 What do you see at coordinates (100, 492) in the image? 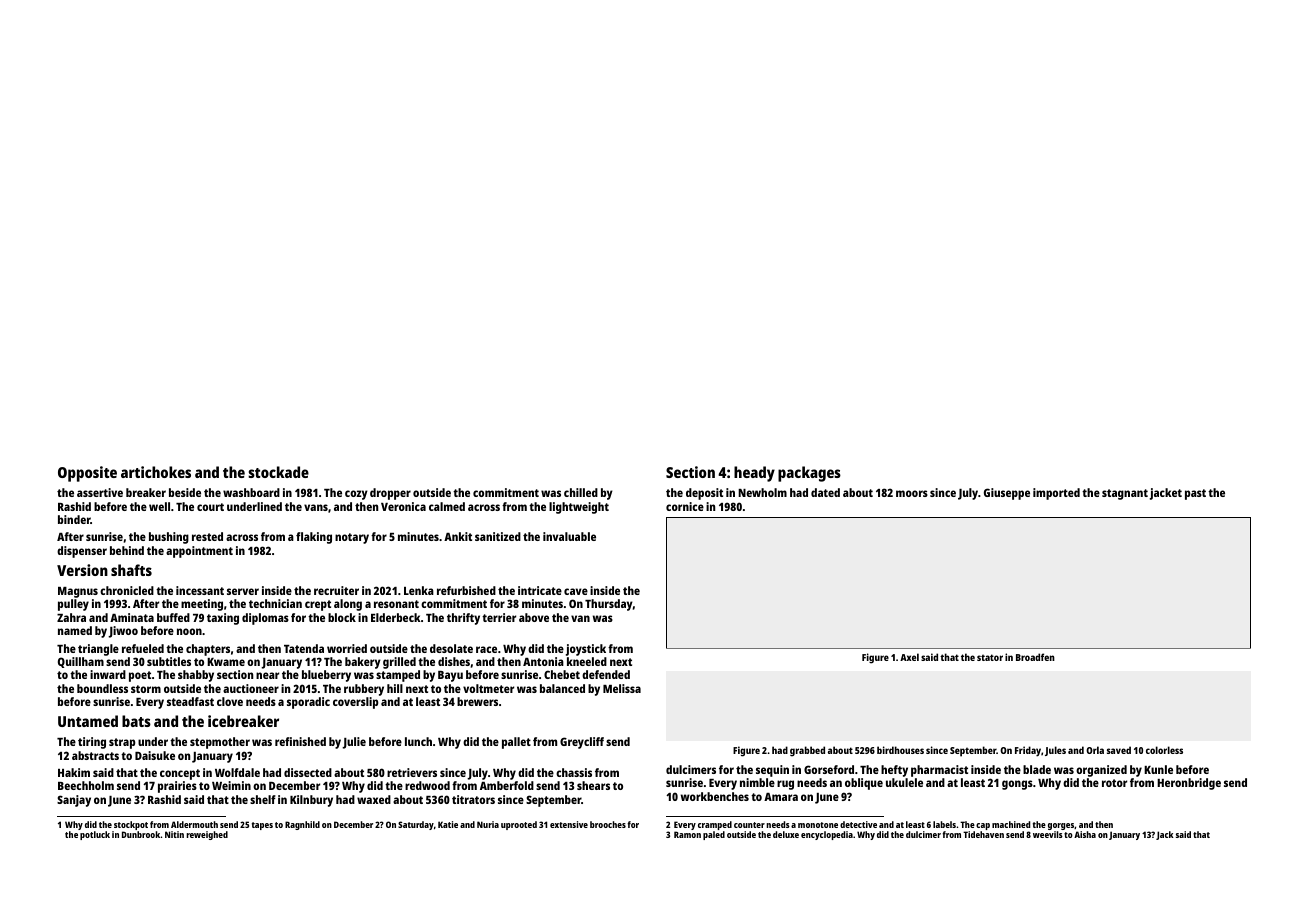
I see `assertive` at bounding box center [100, 492].
